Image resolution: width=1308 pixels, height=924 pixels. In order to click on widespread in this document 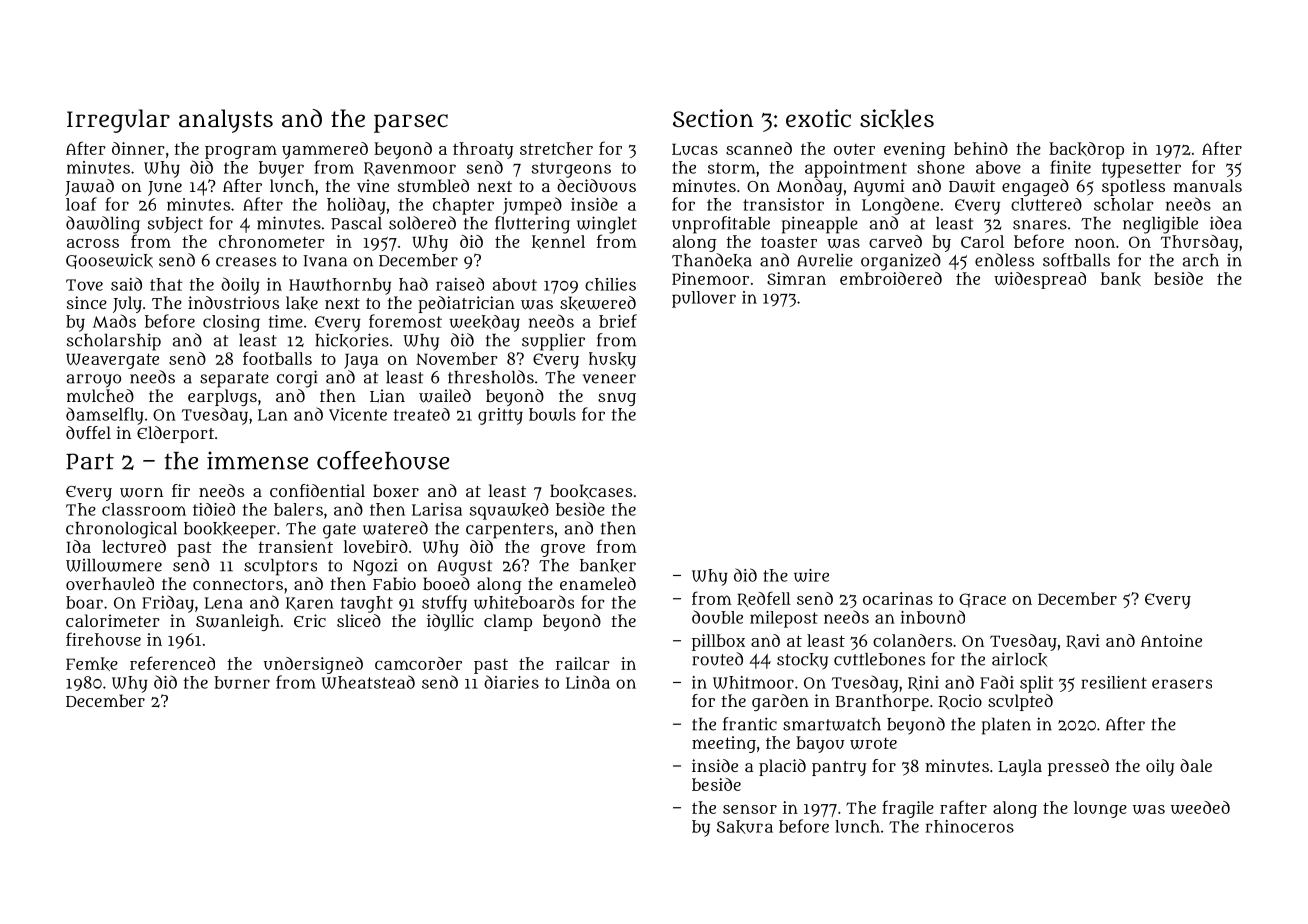, I will do `click(1040, 280)`.
